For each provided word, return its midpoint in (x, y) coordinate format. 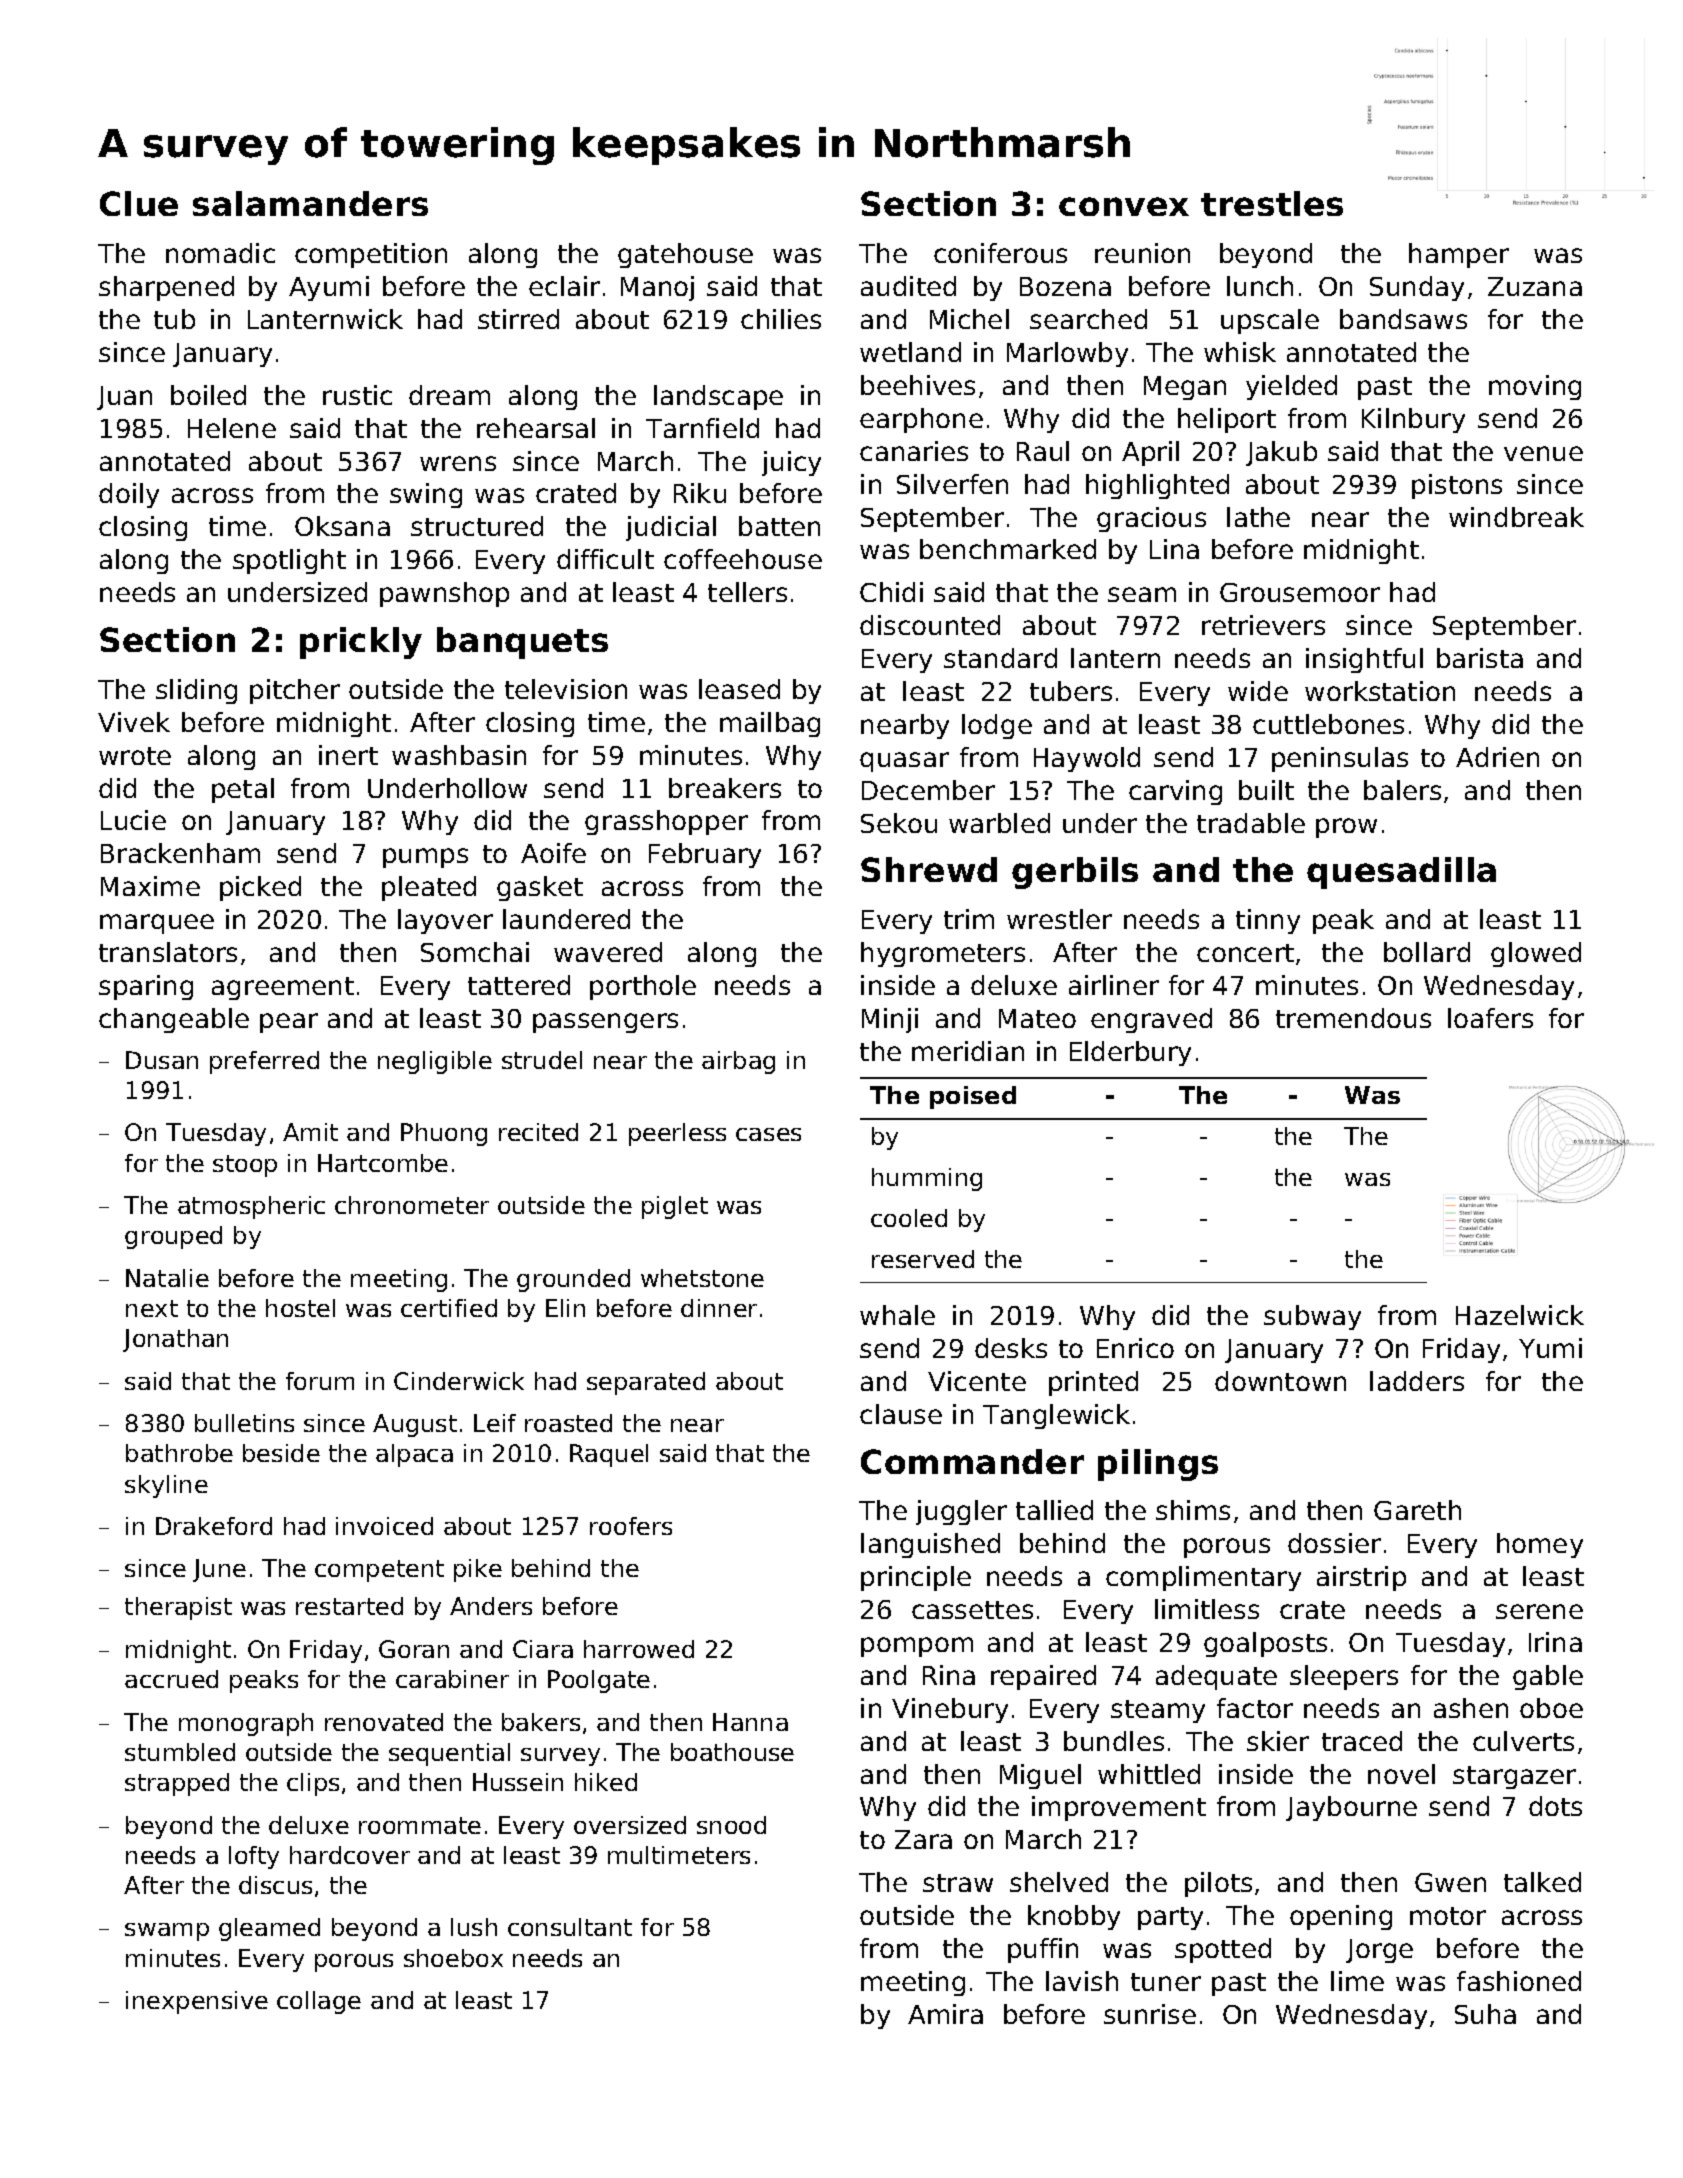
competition (371, 255)
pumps (425, 858)
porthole (643, 987)
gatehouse (685, 255)
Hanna (750, 1722)
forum (320, 1381)
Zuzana (1535, 286)
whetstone (702, 1278)
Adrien (1497, 757)
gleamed (269, 1929)
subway (1312, 1317)
